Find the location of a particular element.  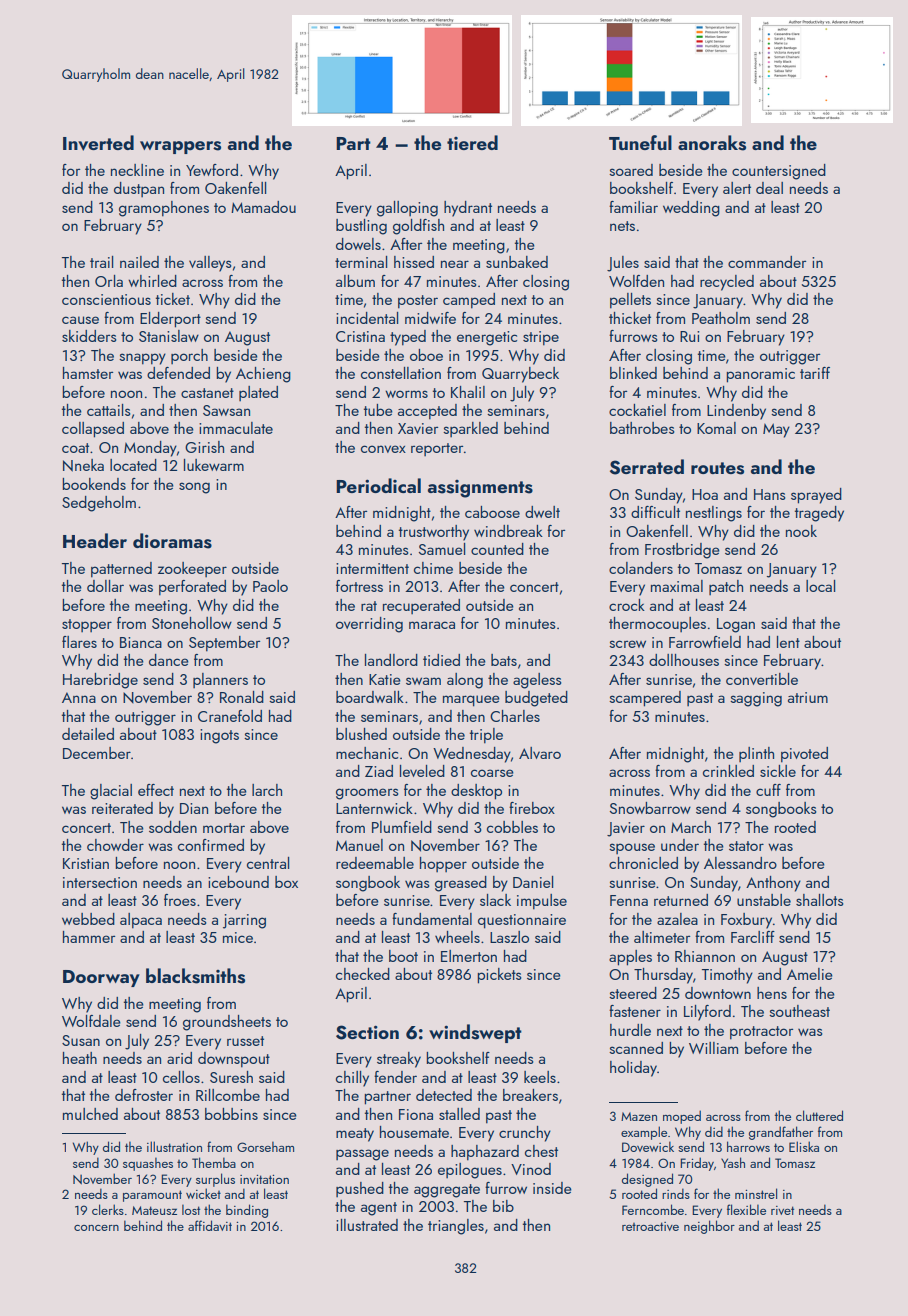

windbreak is located at coordinates (508, 531).
